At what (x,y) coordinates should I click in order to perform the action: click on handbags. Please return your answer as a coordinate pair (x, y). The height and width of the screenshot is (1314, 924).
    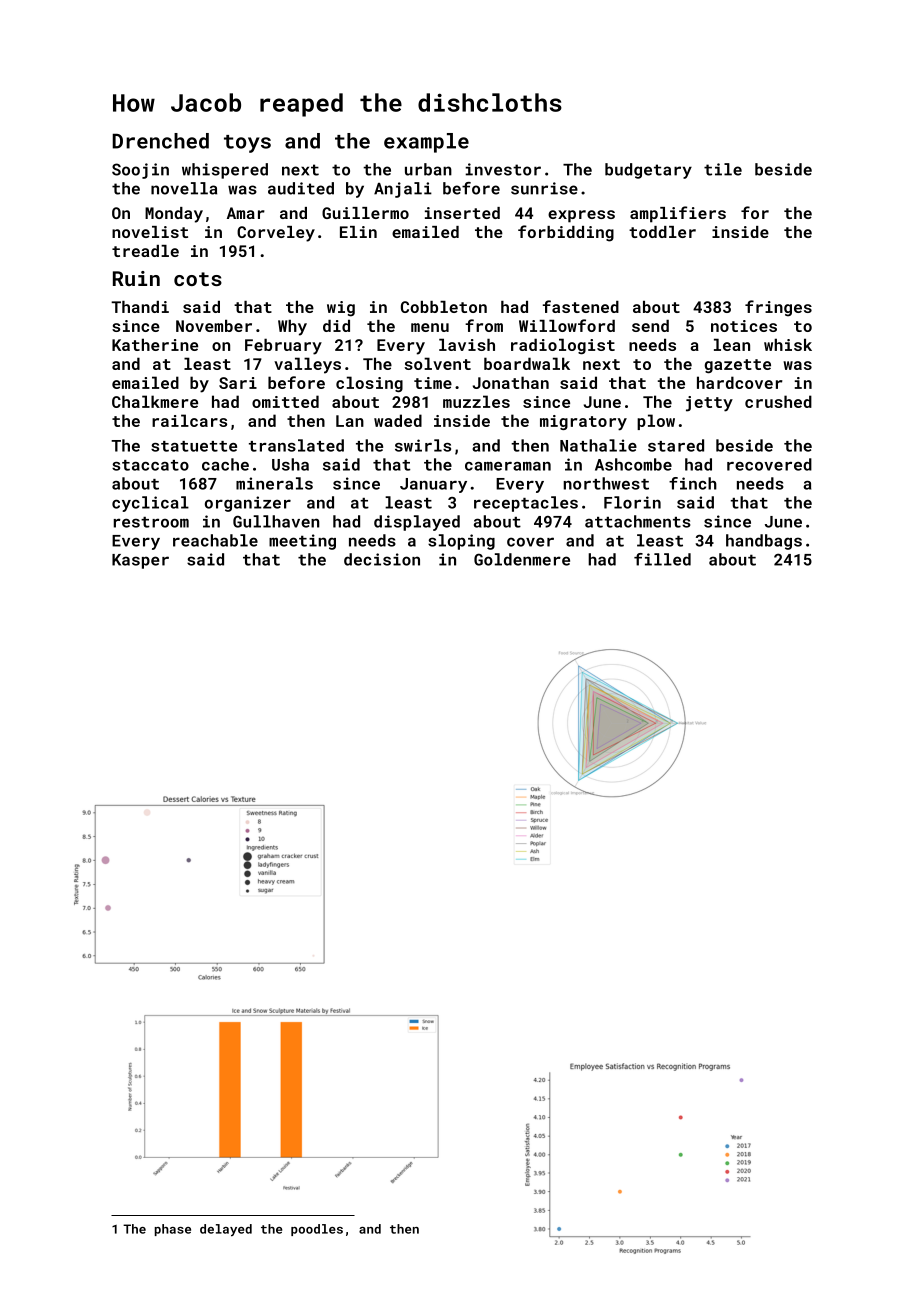
    Looking at the image, I should click on (764, 542).
